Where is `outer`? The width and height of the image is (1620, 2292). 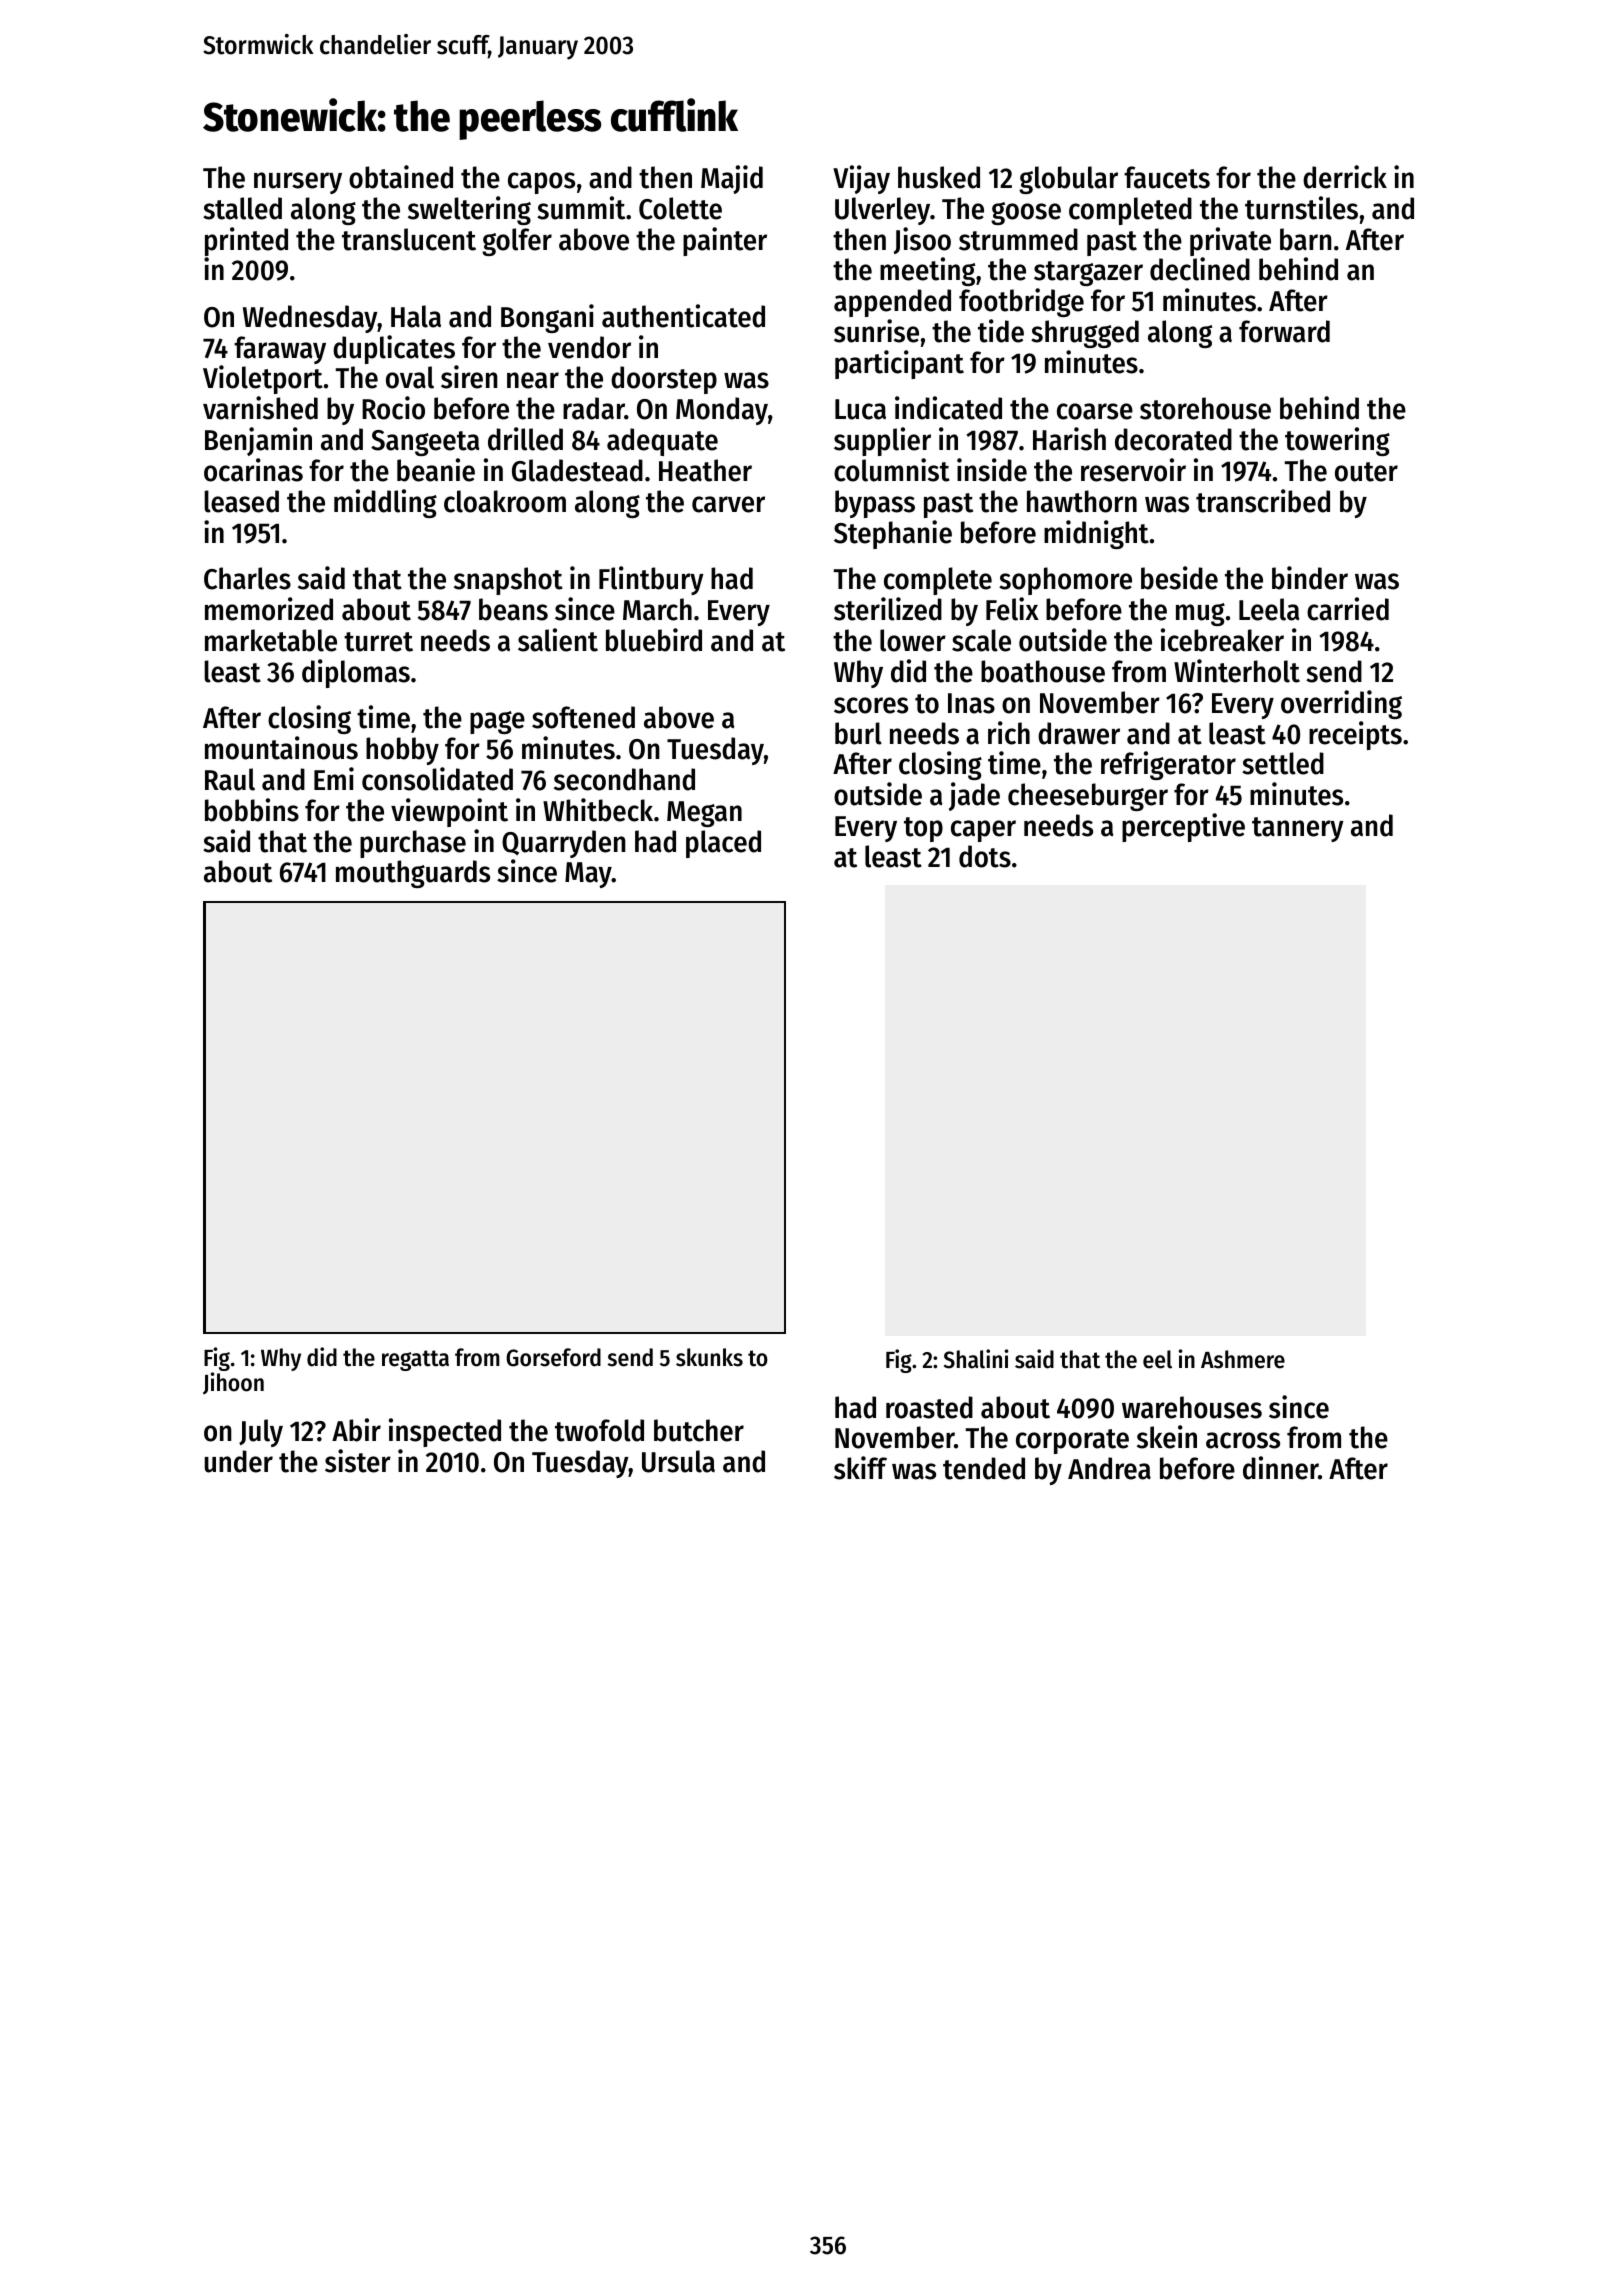 outer is located at coordinates (1366, 472).
